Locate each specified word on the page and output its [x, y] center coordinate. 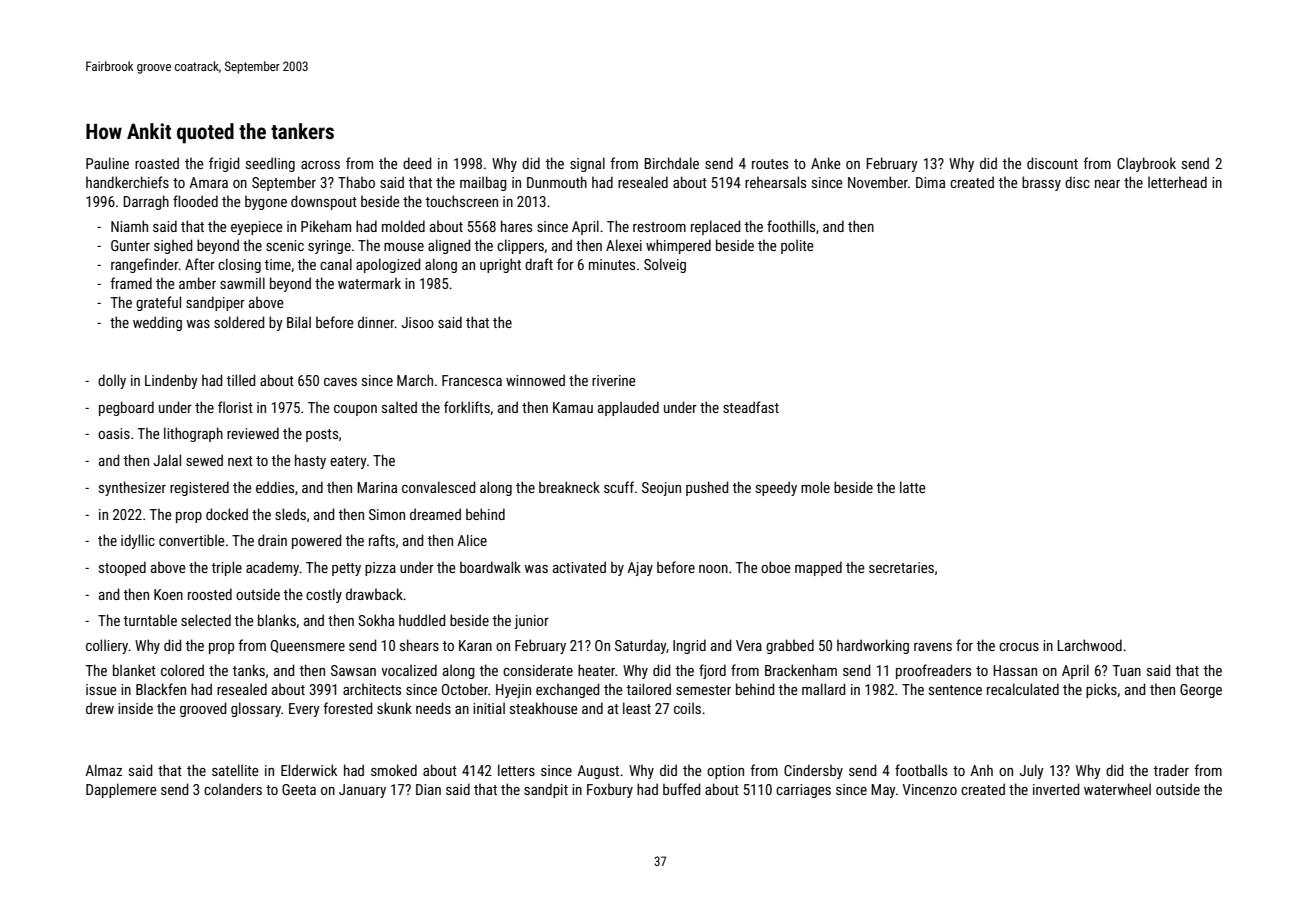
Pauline [107, 163]
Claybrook [1146, 164]
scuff [619, 487]
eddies [275, 487]
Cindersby [813, 771]
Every [304, 710]
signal [587, 164]
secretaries [901, 567]
